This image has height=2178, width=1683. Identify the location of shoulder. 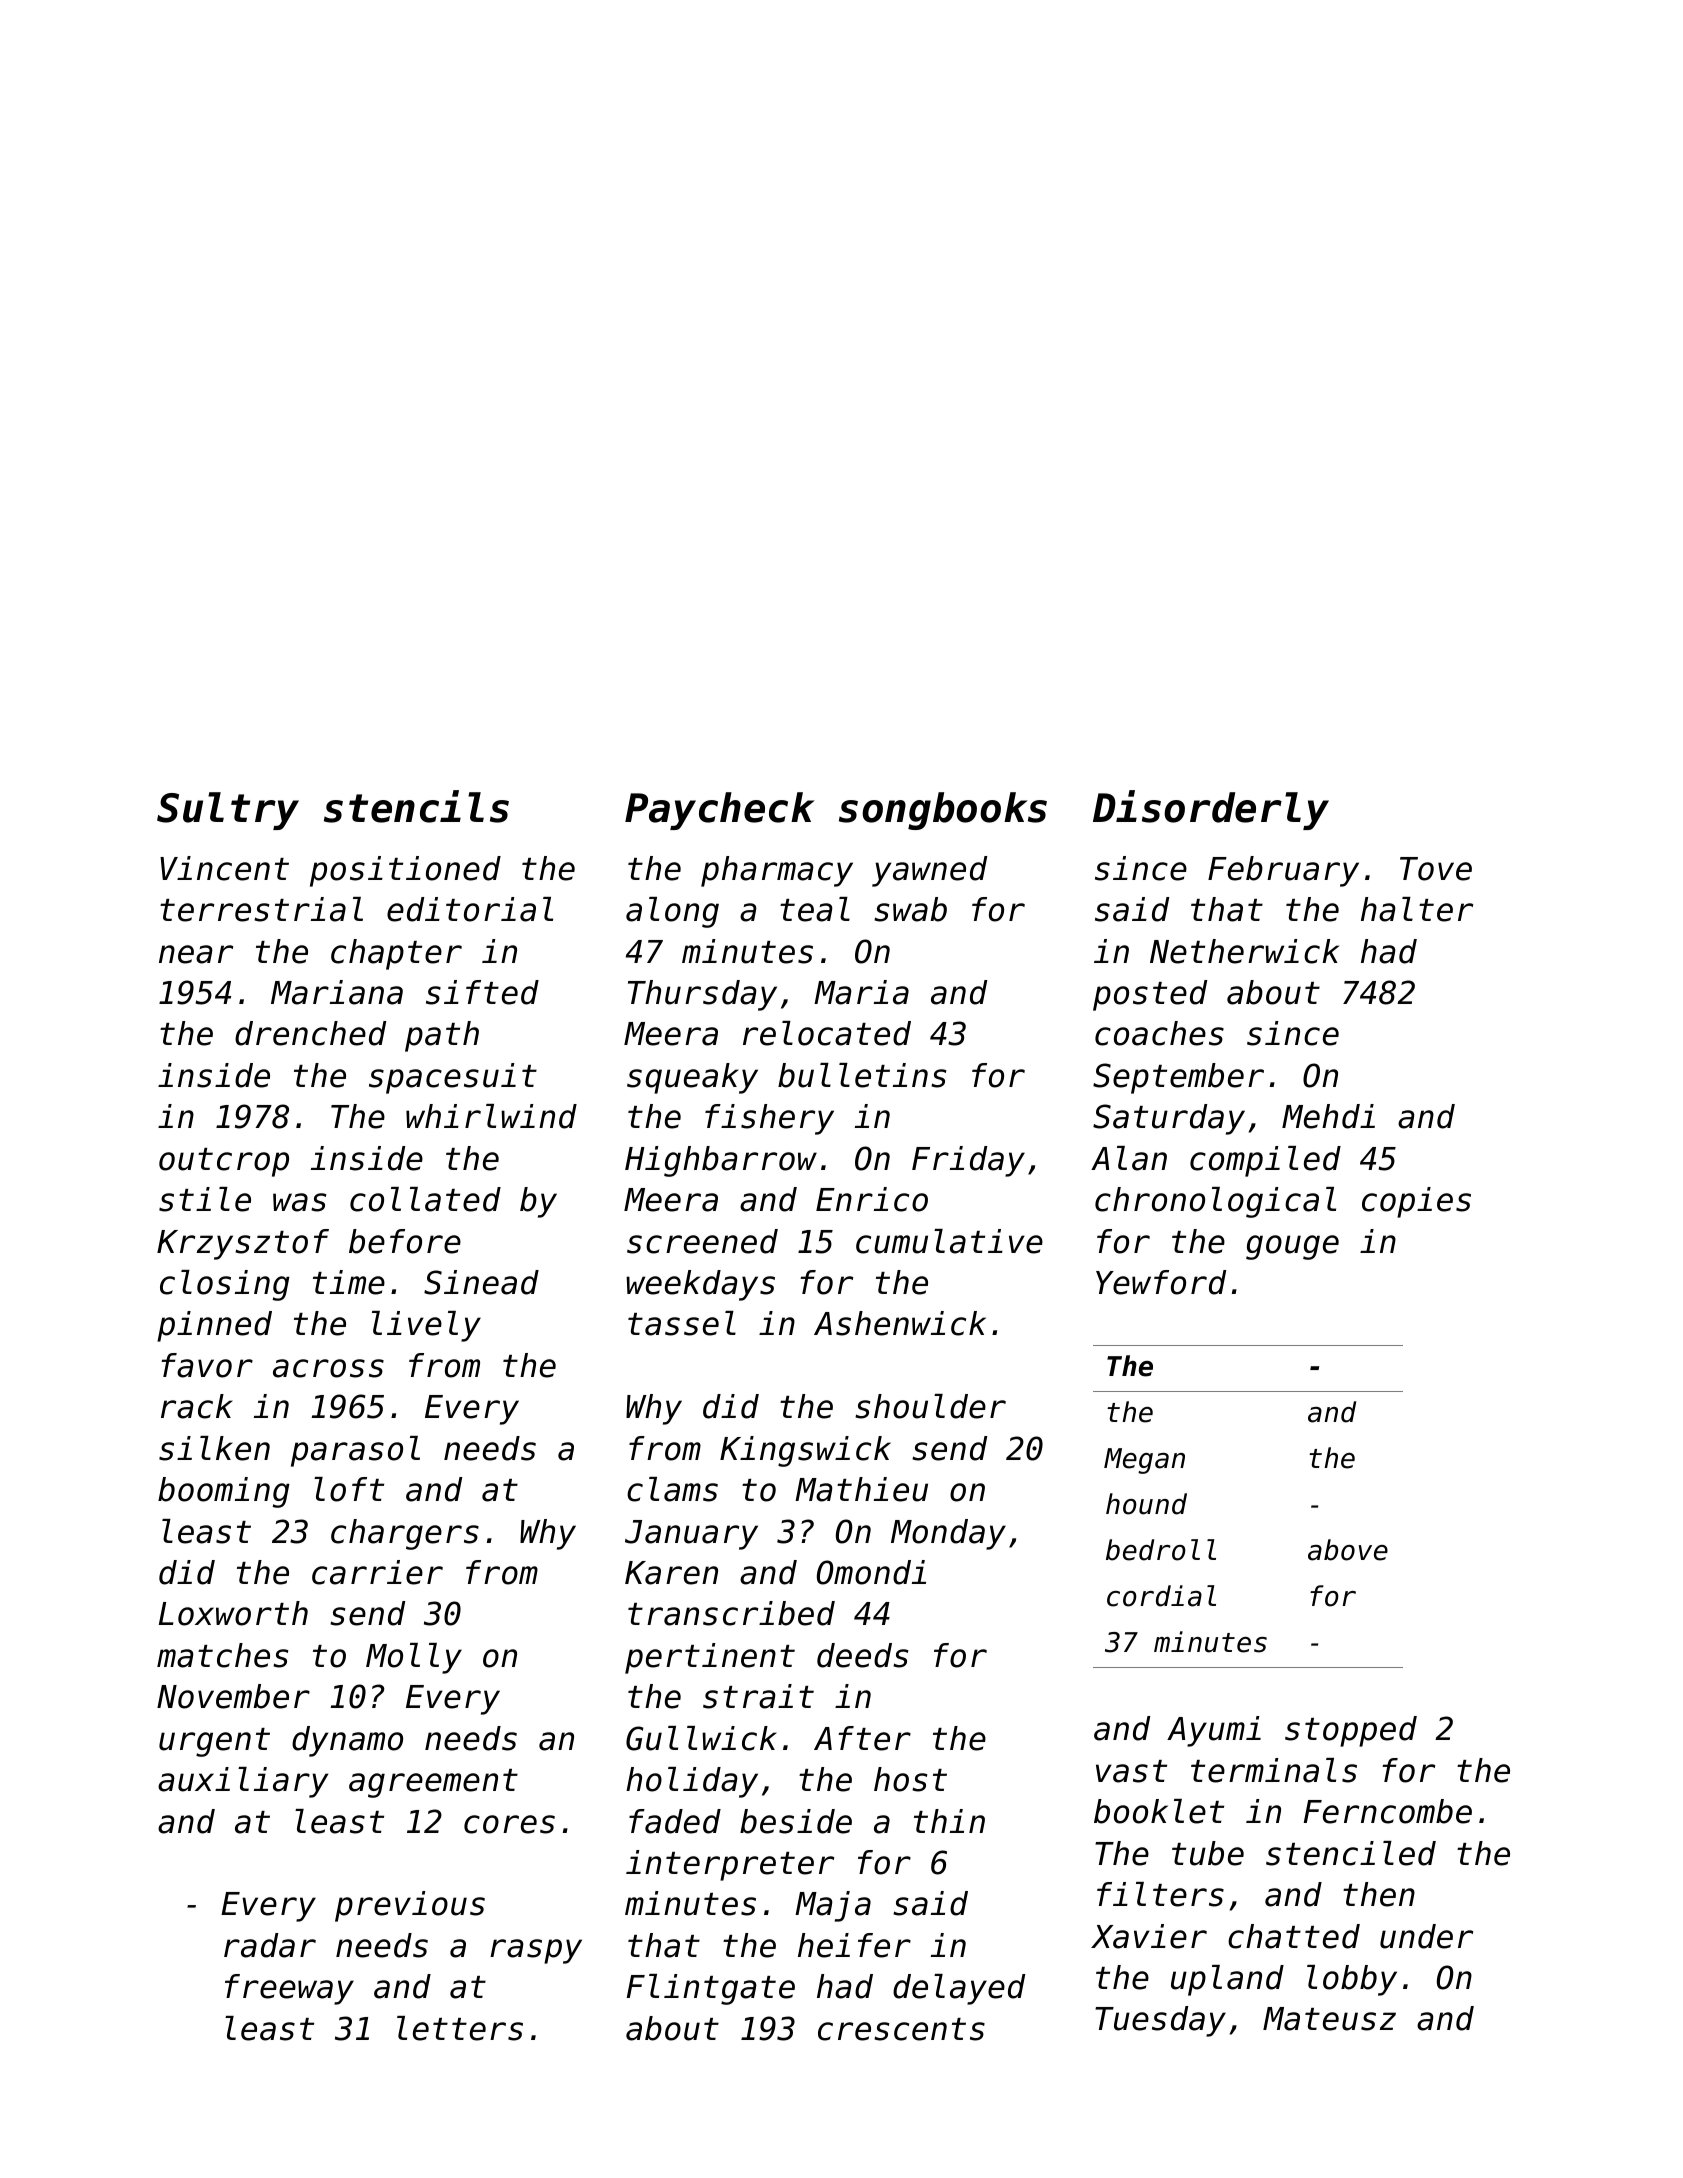
(930, 1406).
